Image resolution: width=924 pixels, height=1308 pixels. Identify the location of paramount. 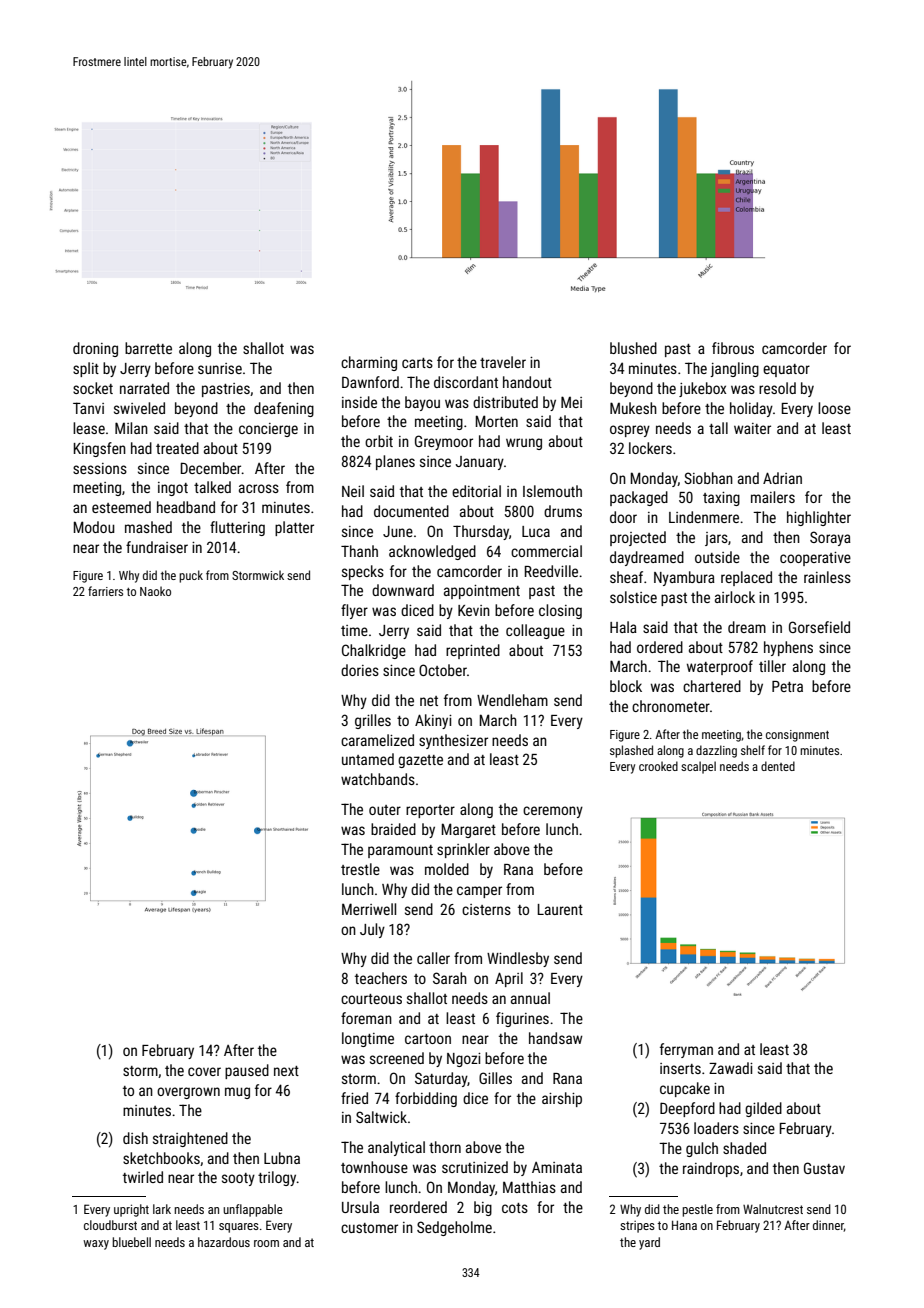
(400, 851).
